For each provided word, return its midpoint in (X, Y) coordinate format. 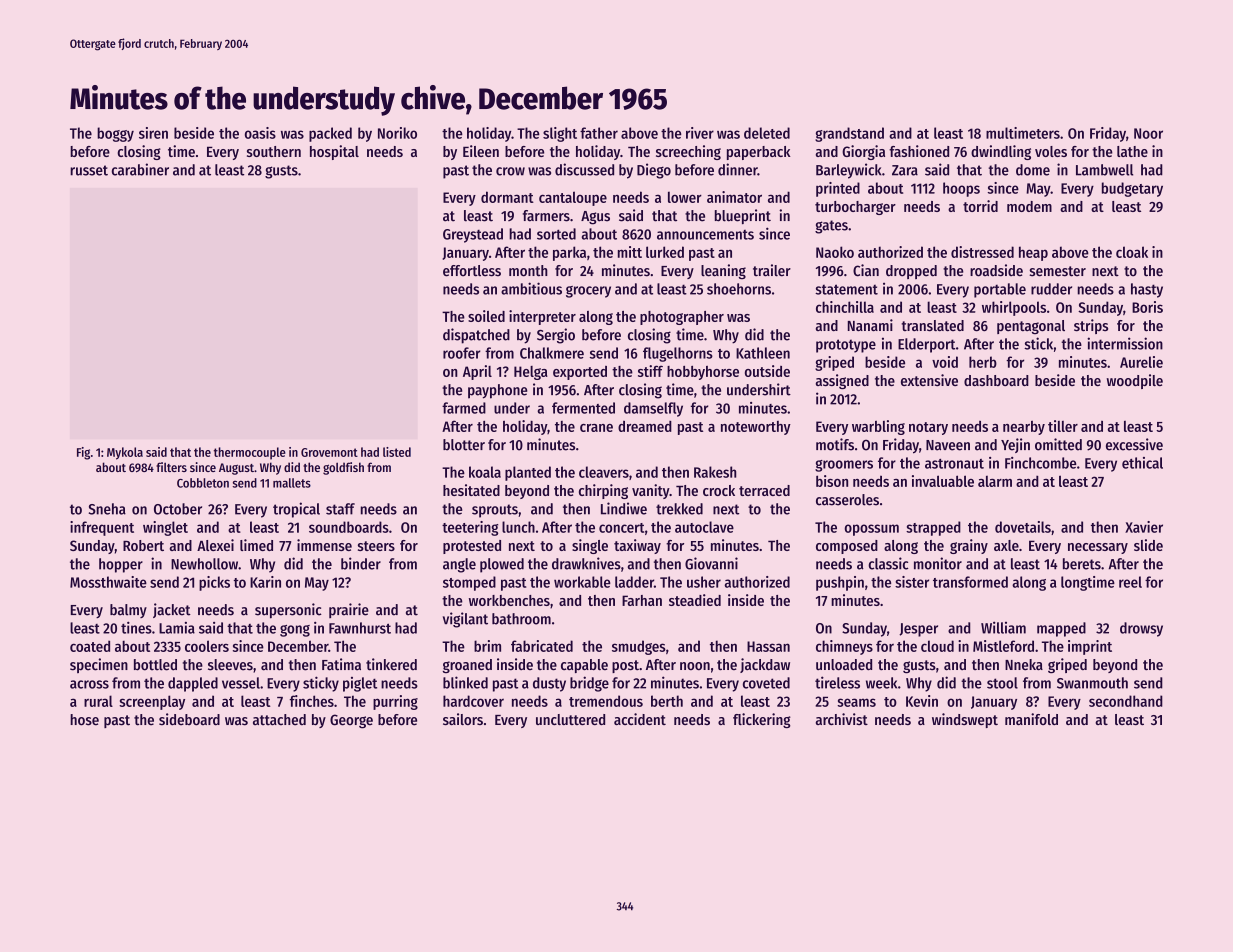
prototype (846, 346)
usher (704, 582)
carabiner (140, 169)
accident (640, 719)
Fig (83, 453)
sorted (556, 234)
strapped (933, 528)
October (178, 509)
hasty (1147, 290)
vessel (241, 683)
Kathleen (763, 353)
